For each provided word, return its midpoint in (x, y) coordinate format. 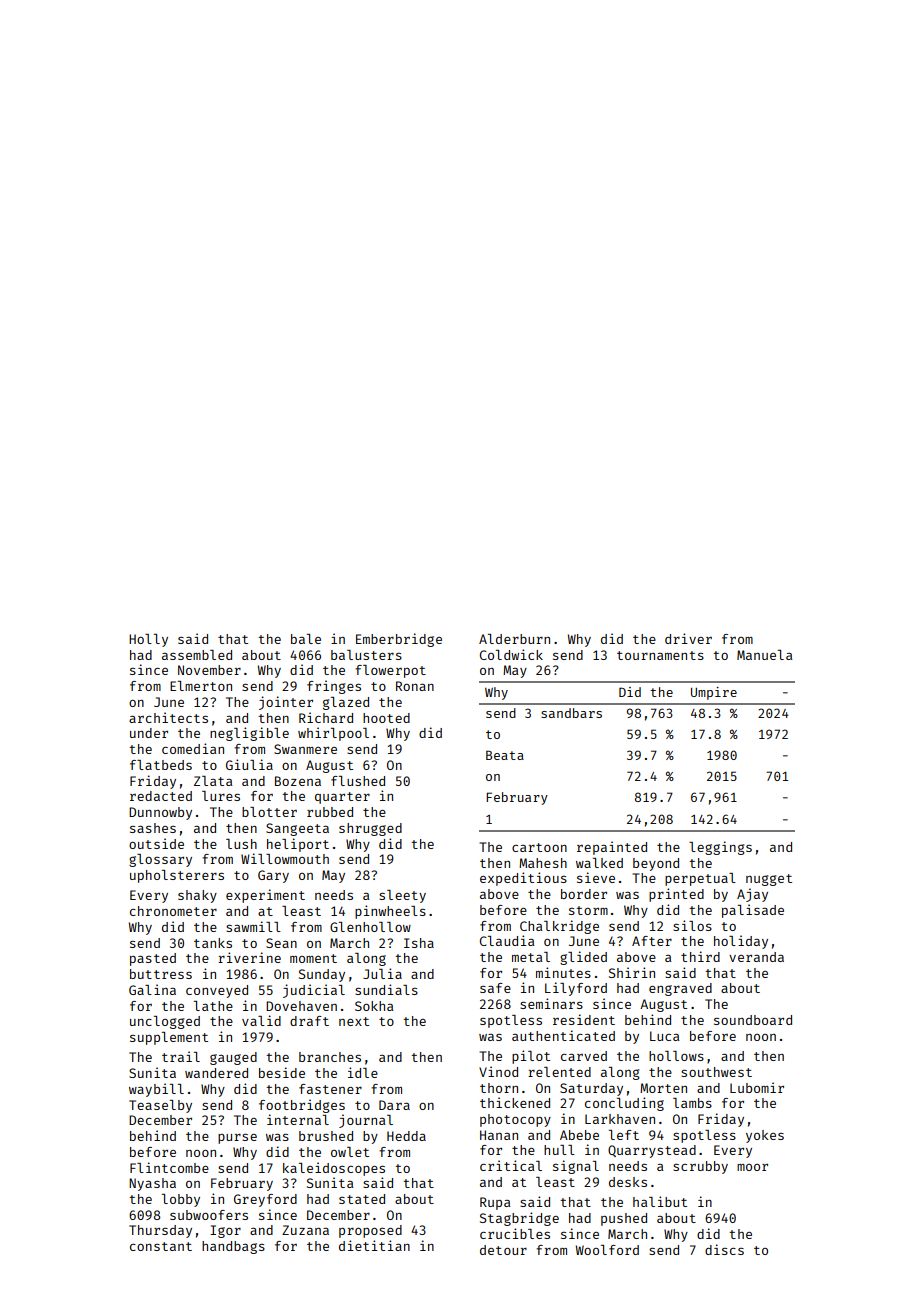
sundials (386, 989)
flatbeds (161, 765)
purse (237, 1138)
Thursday (160, 1231)
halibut (660, 1201)
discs (724, 1249)
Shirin (632, 972)
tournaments (660, 655)
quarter (342, 798)
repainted (612, 848)
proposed (370, 1231)
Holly (148, 640)
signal (576, 1167)
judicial (314, 991)
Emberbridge (399, 640)
